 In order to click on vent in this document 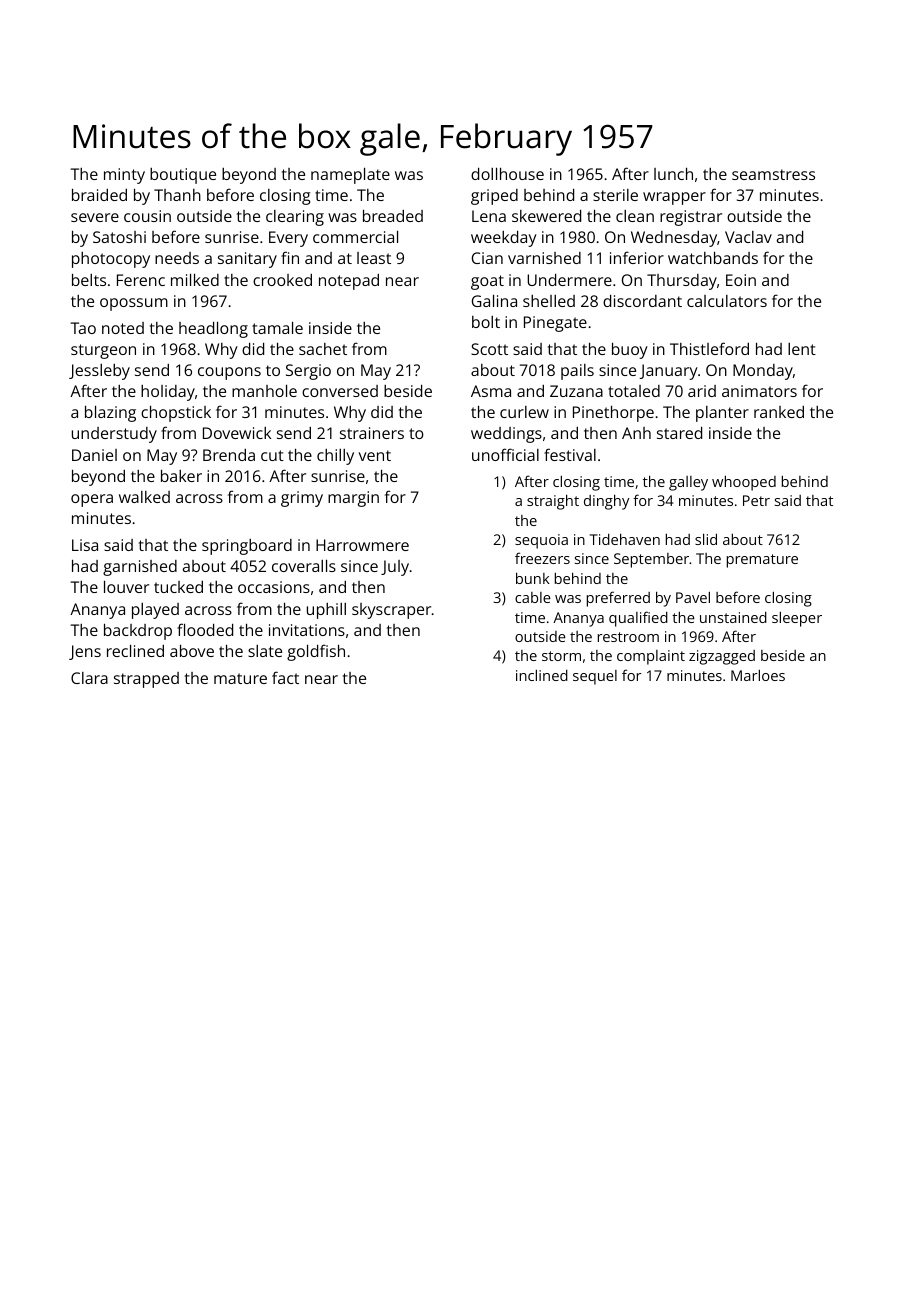, I will do `click(375, 455)`.
